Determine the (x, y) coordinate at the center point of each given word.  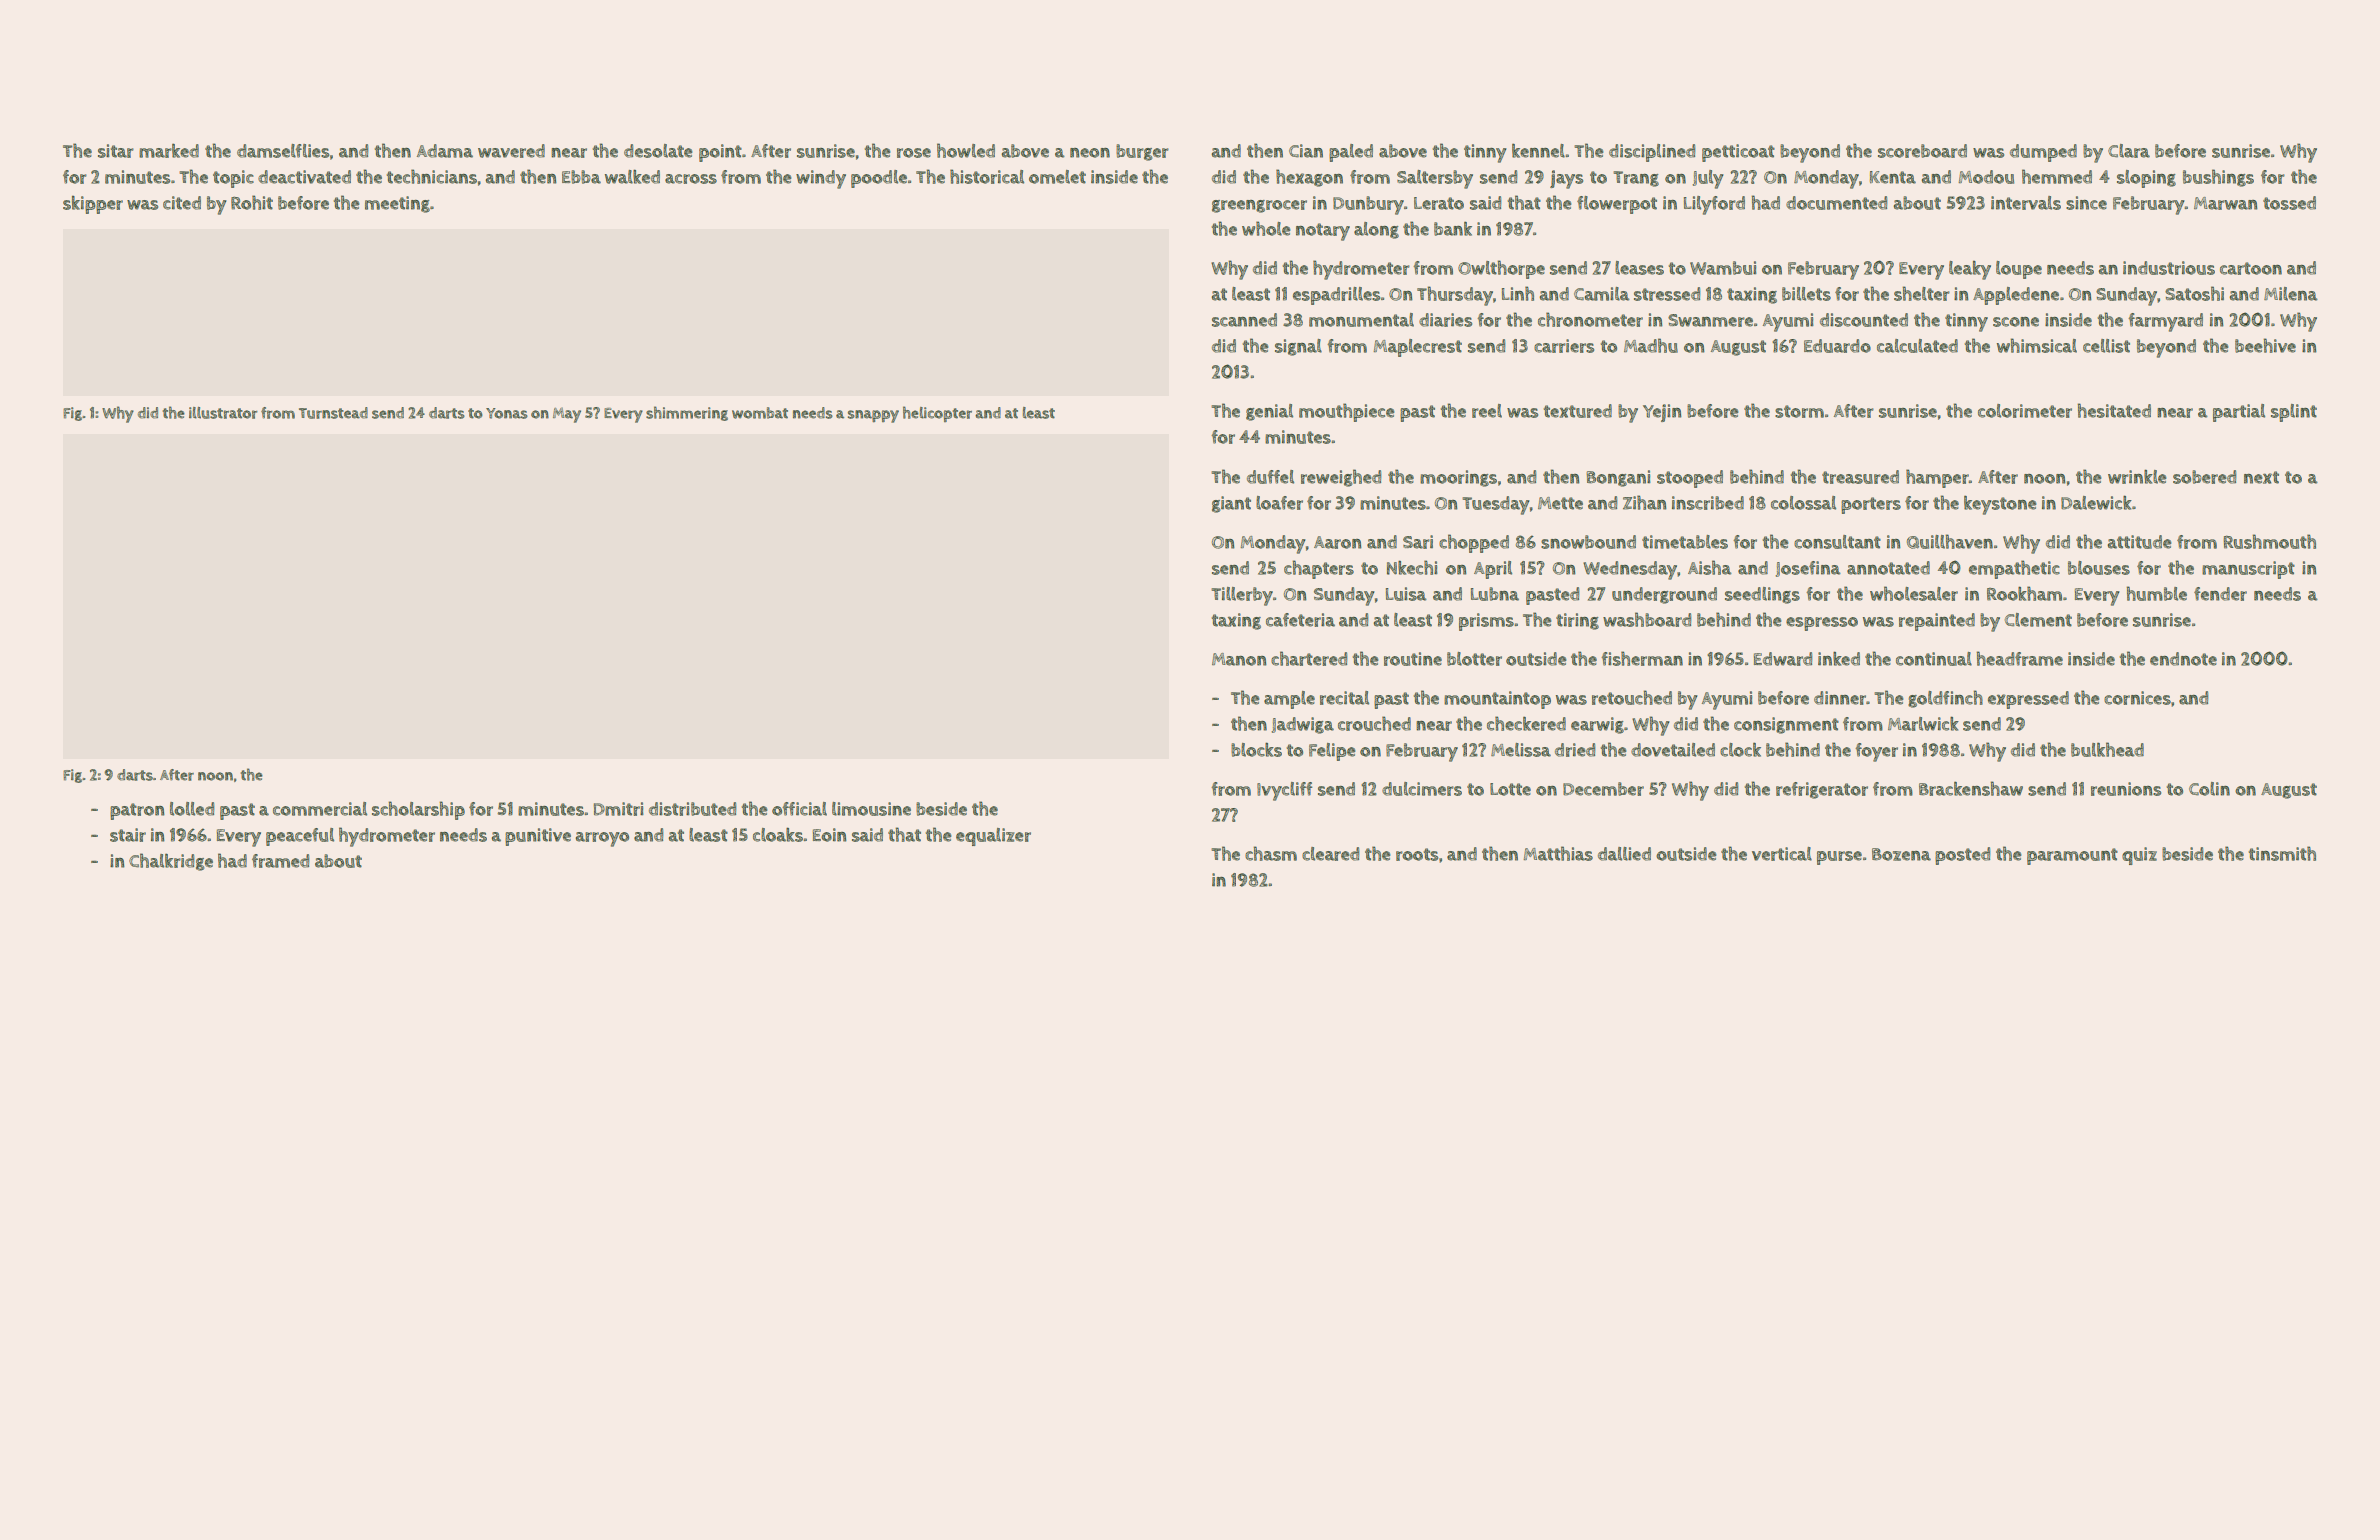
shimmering (687, 413)
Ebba (581, 177)
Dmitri (619, 809)
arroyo (602, 839)
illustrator (223, 413)
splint (2294, 413)
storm (1799, 411)
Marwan (2226, 203)
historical (987, 176)
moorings (1458, 478)
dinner (1840, 698)
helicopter (937, 414)
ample (1289, 700)
